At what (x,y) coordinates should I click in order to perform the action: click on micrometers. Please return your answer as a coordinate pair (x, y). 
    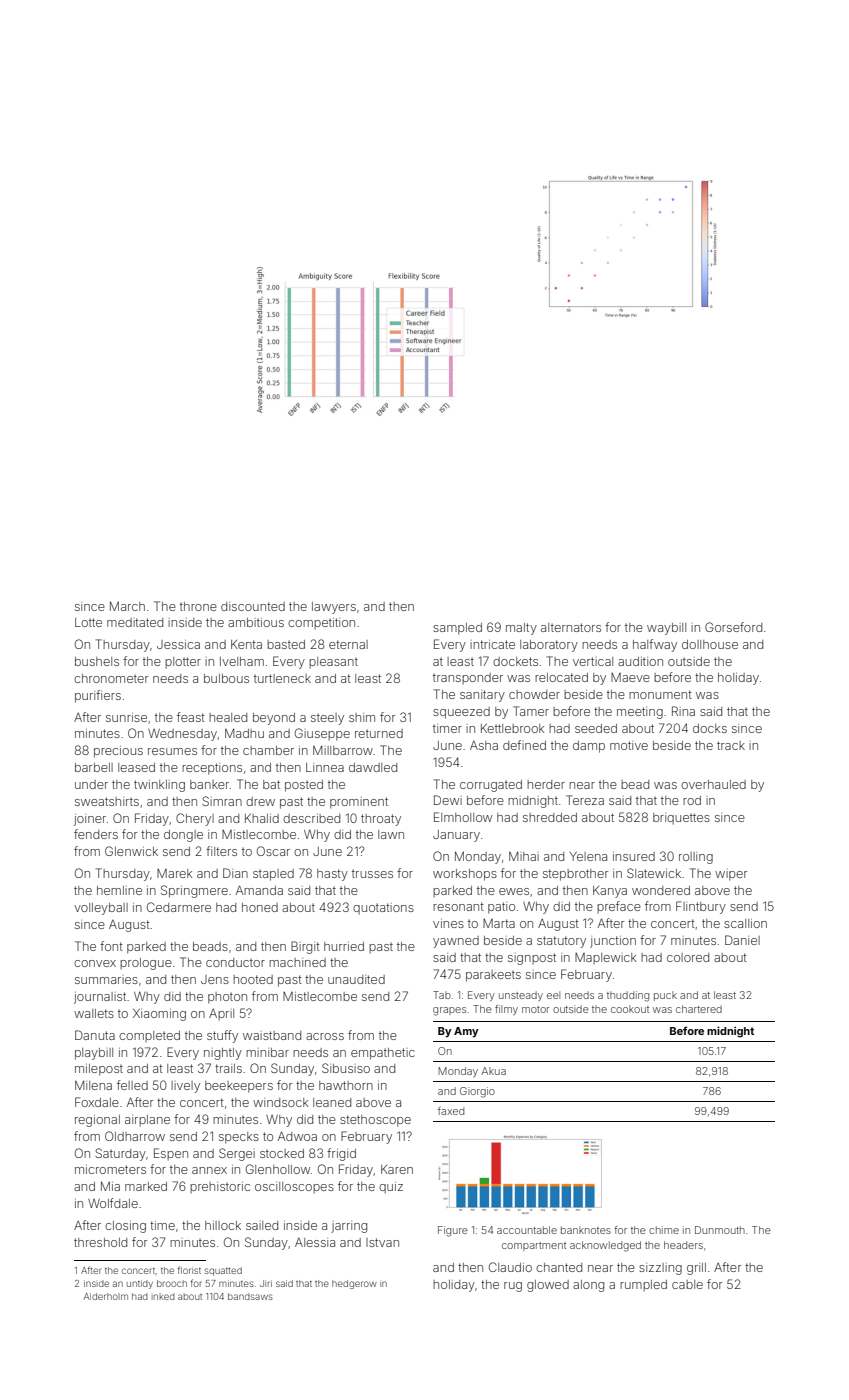
    Looking at the image, I should click on (110, 1169).
